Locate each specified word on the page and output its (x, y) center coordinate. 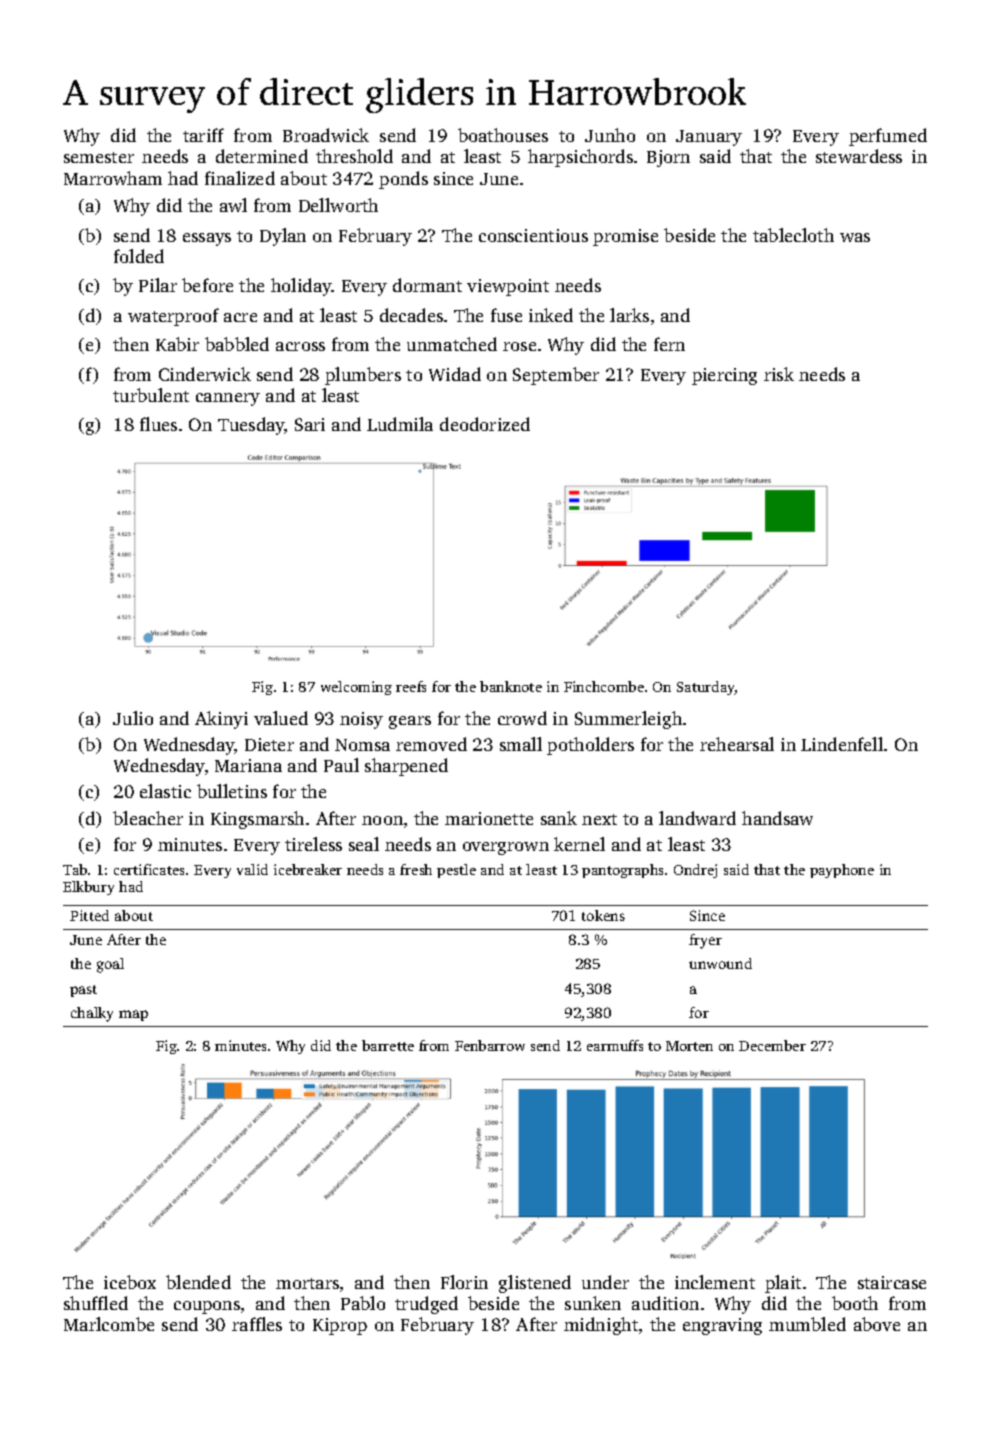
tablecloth (793, 235)
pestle (456, 871)
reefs (411, 686)
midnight (601, 1326)
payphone (842, 871)
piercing (724, 376)
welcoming (356, 688)
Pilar (158, 285)
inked (551, 315)
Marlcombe (109, 1324)
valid (252, 869)
